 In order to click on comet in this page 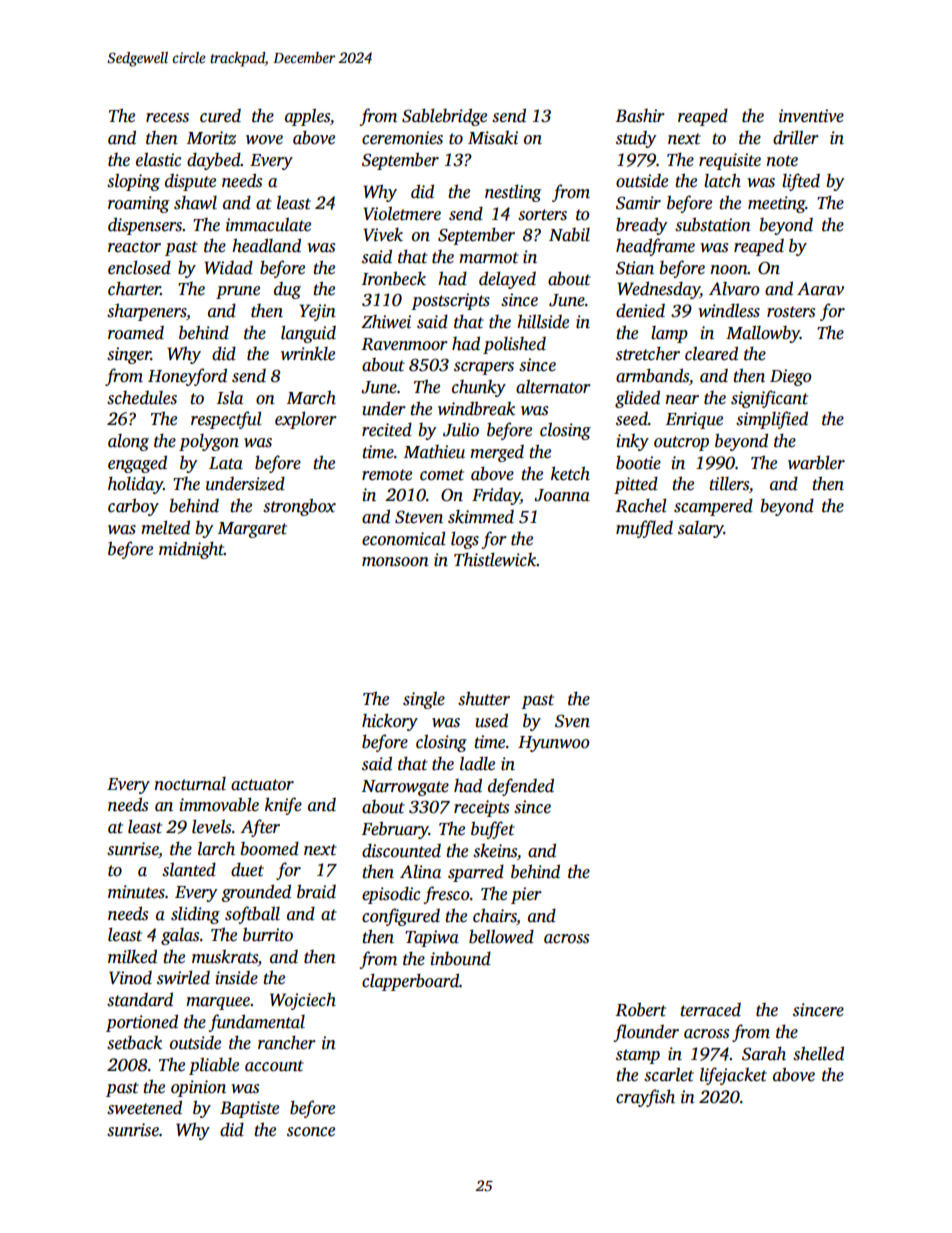, I will do `click(442, 475)`.
